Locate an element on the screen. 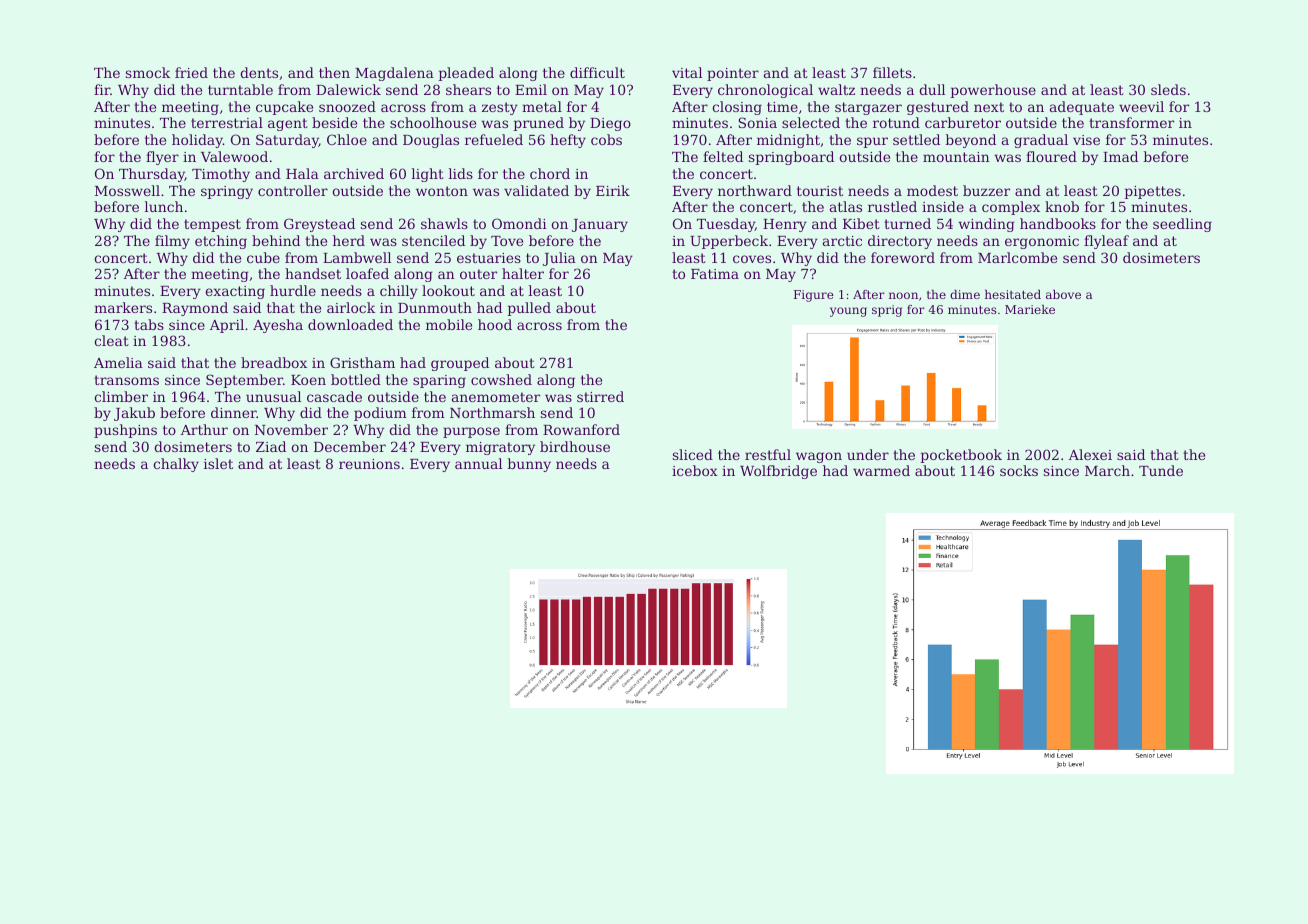  Timothy is located at coordinates (221, 175).
